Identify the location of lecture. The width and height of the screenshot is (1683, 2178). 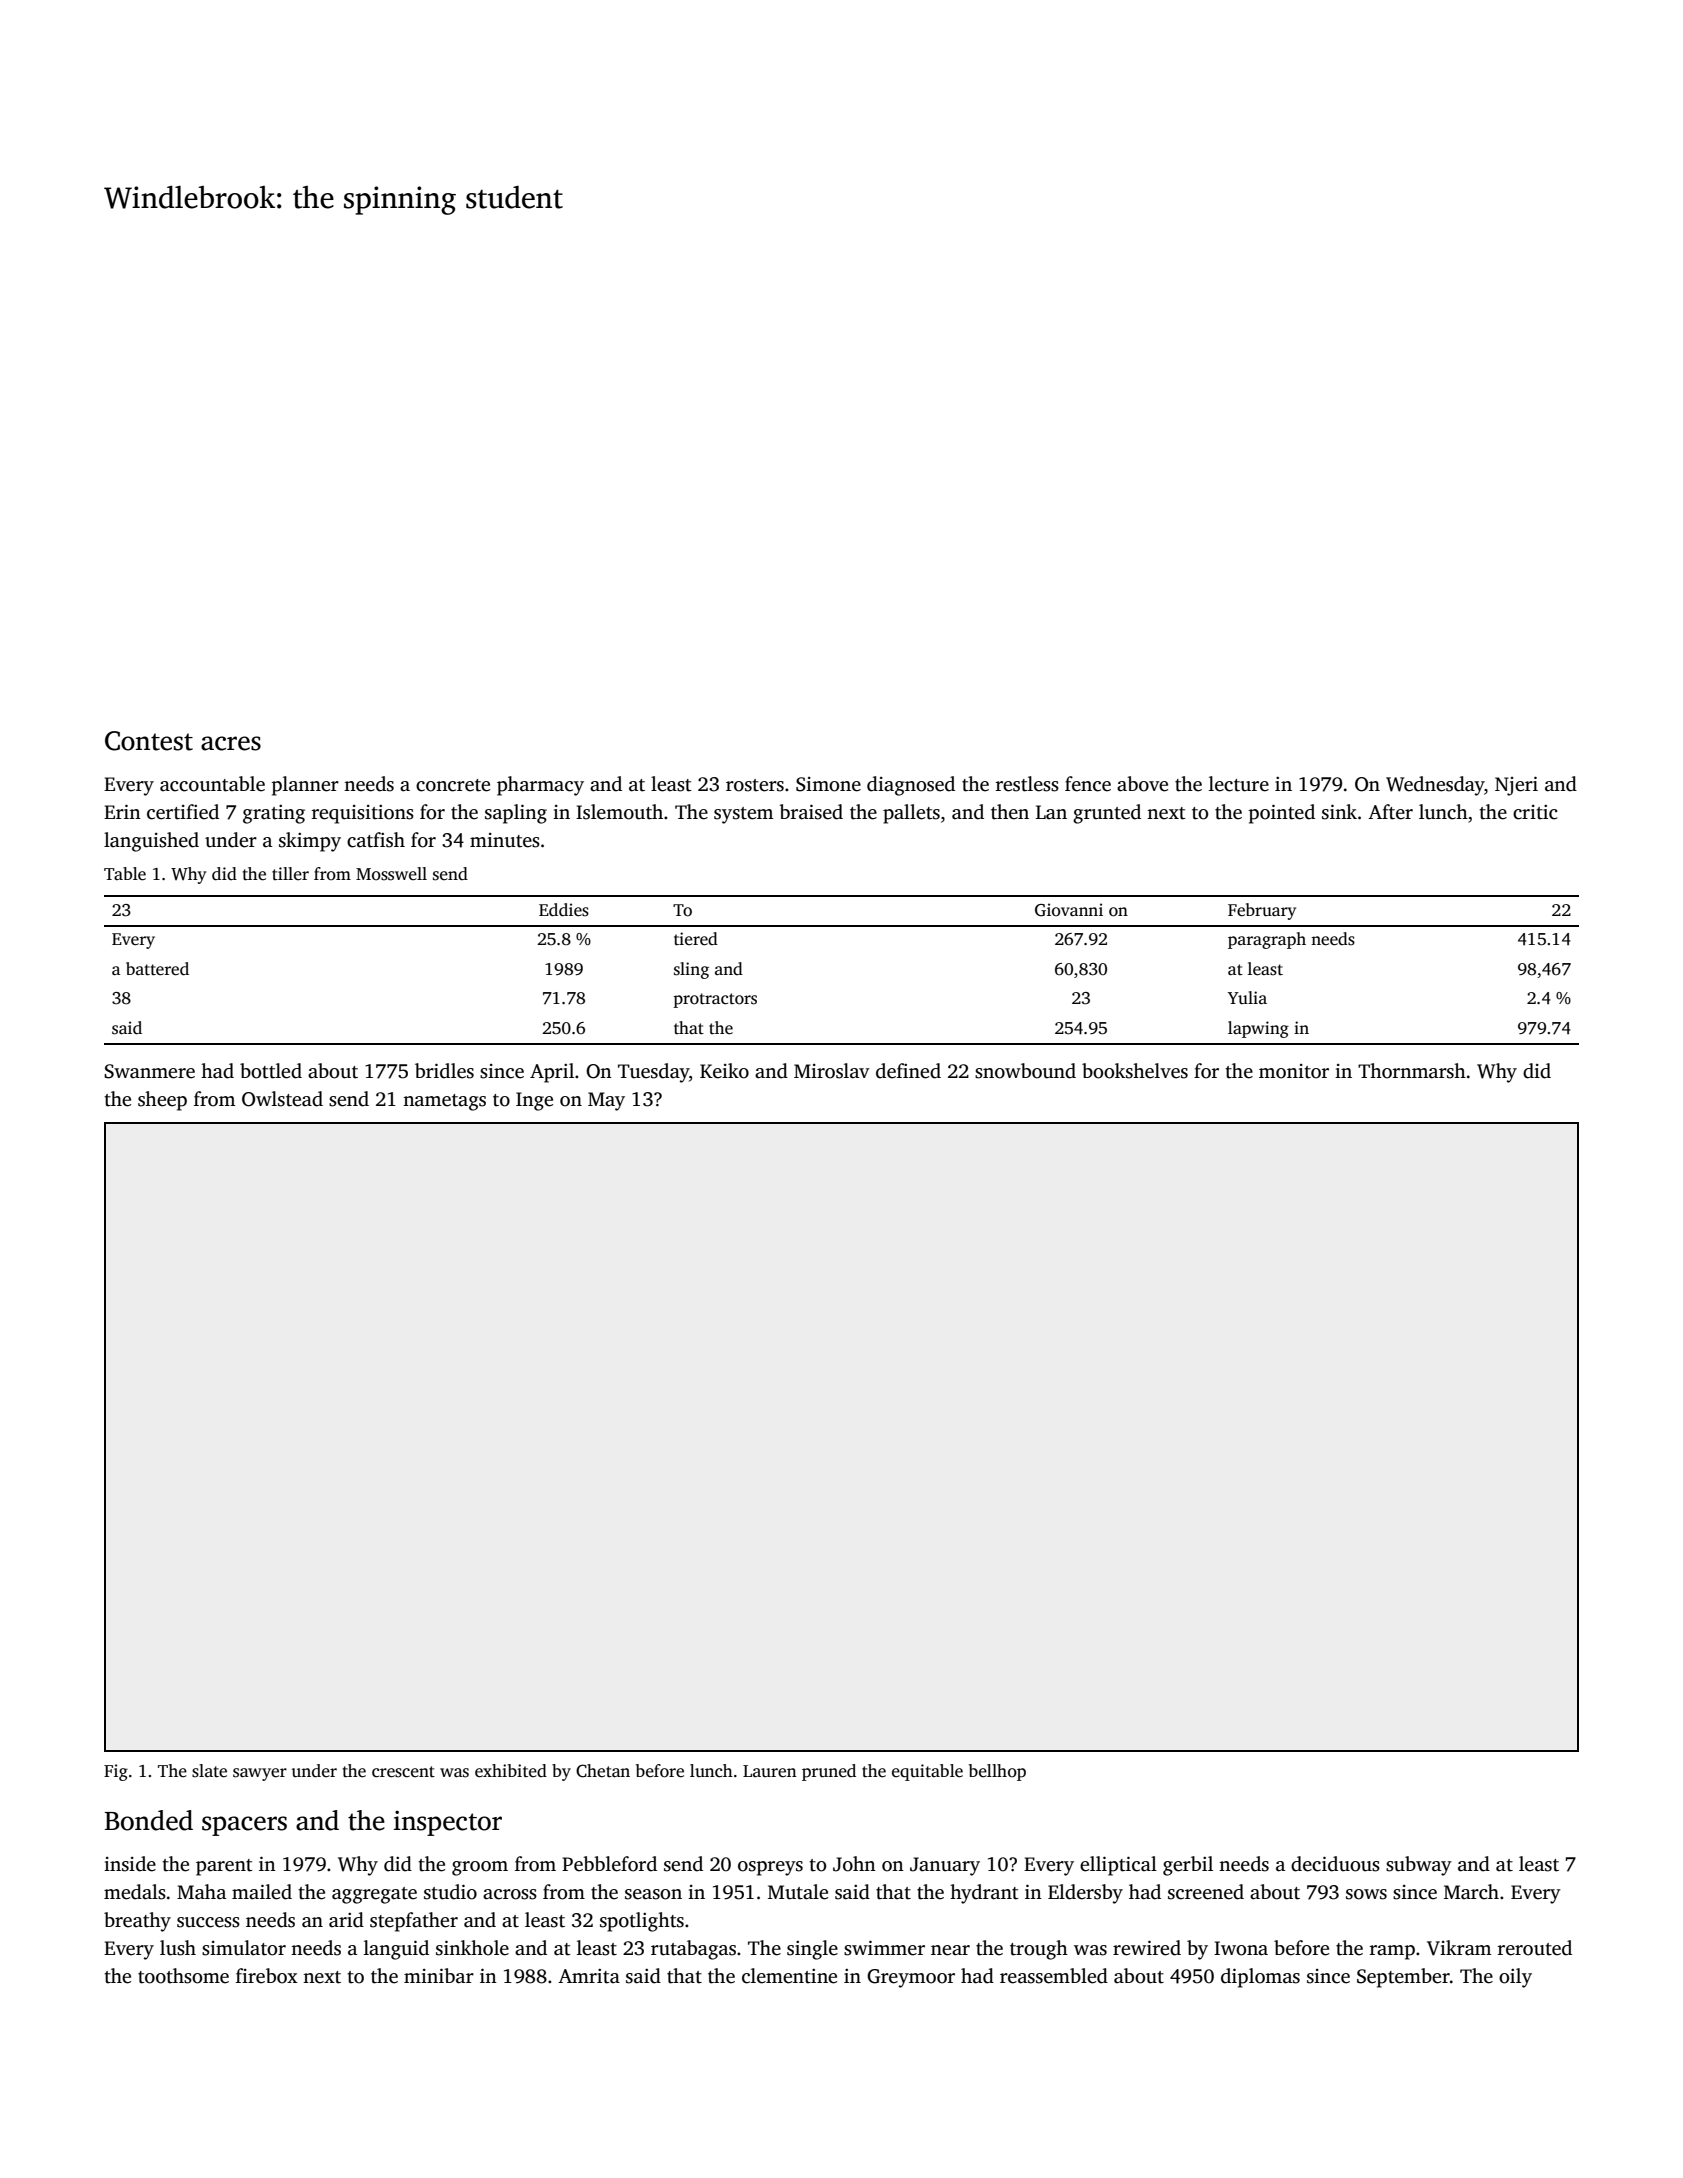
(1239, 784).
